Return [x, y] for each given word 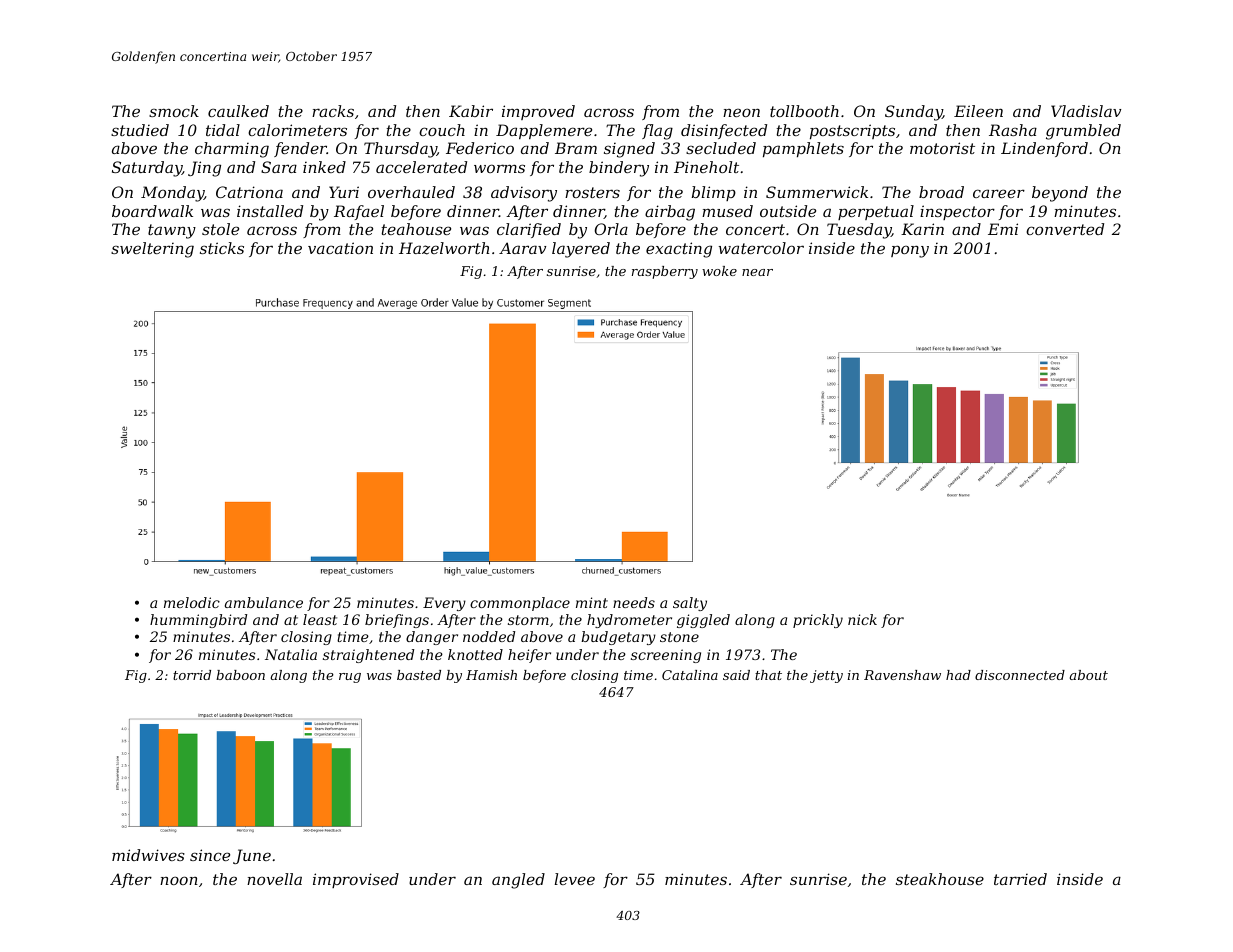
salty [690, 604]
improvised [356, 880]
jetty [826, 676]
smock [174, 111]
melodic [192, 602]
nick [862, 619]
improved [538, 112]
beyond [1060, 194]
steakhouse [940, 879]
